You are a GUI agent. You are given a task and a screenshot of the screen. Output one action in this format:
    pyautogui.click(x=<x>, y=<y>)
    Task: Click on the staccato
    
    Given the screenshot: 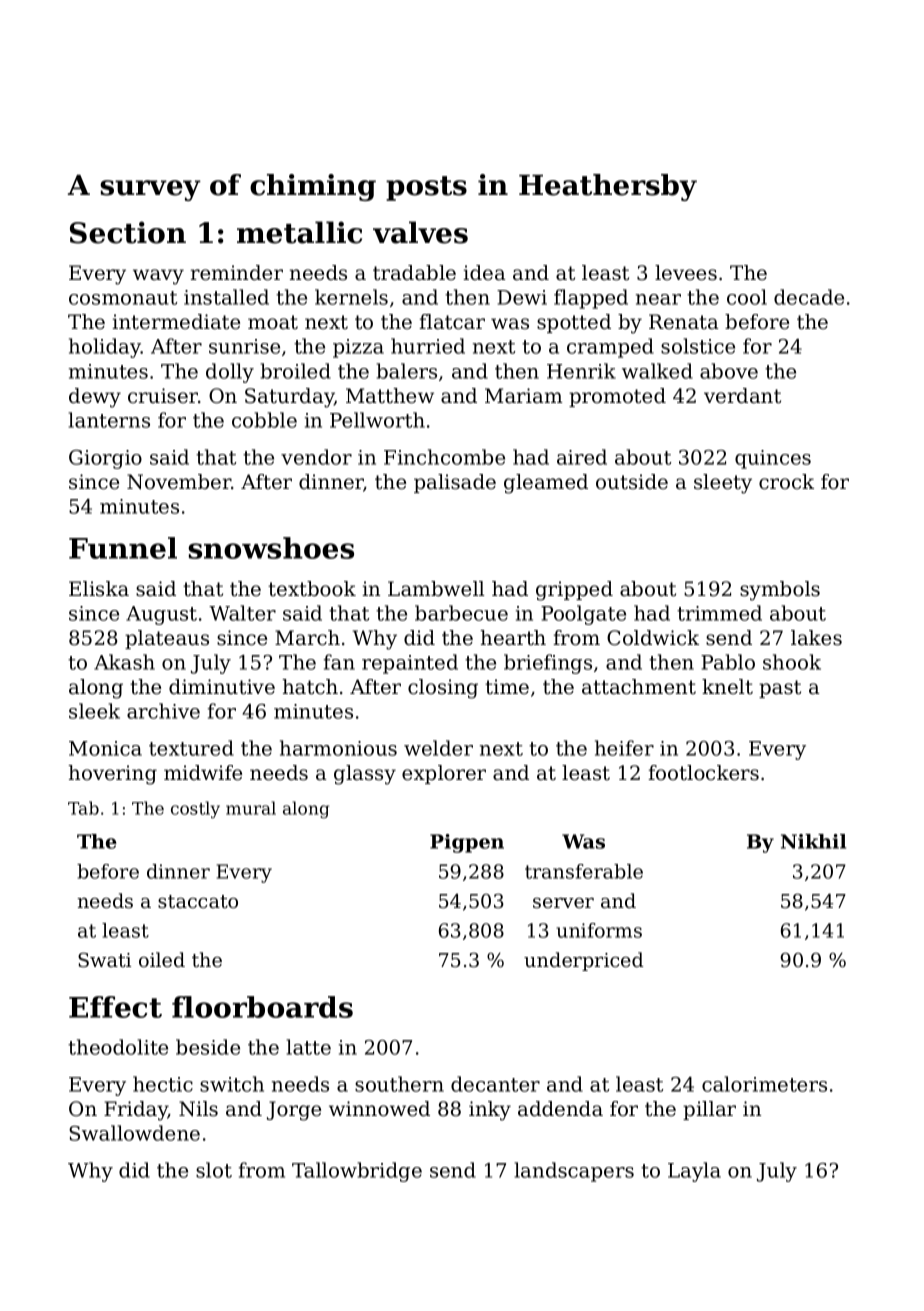 What is the action you would take?
    pyautogui.click(x=198, y=902)
